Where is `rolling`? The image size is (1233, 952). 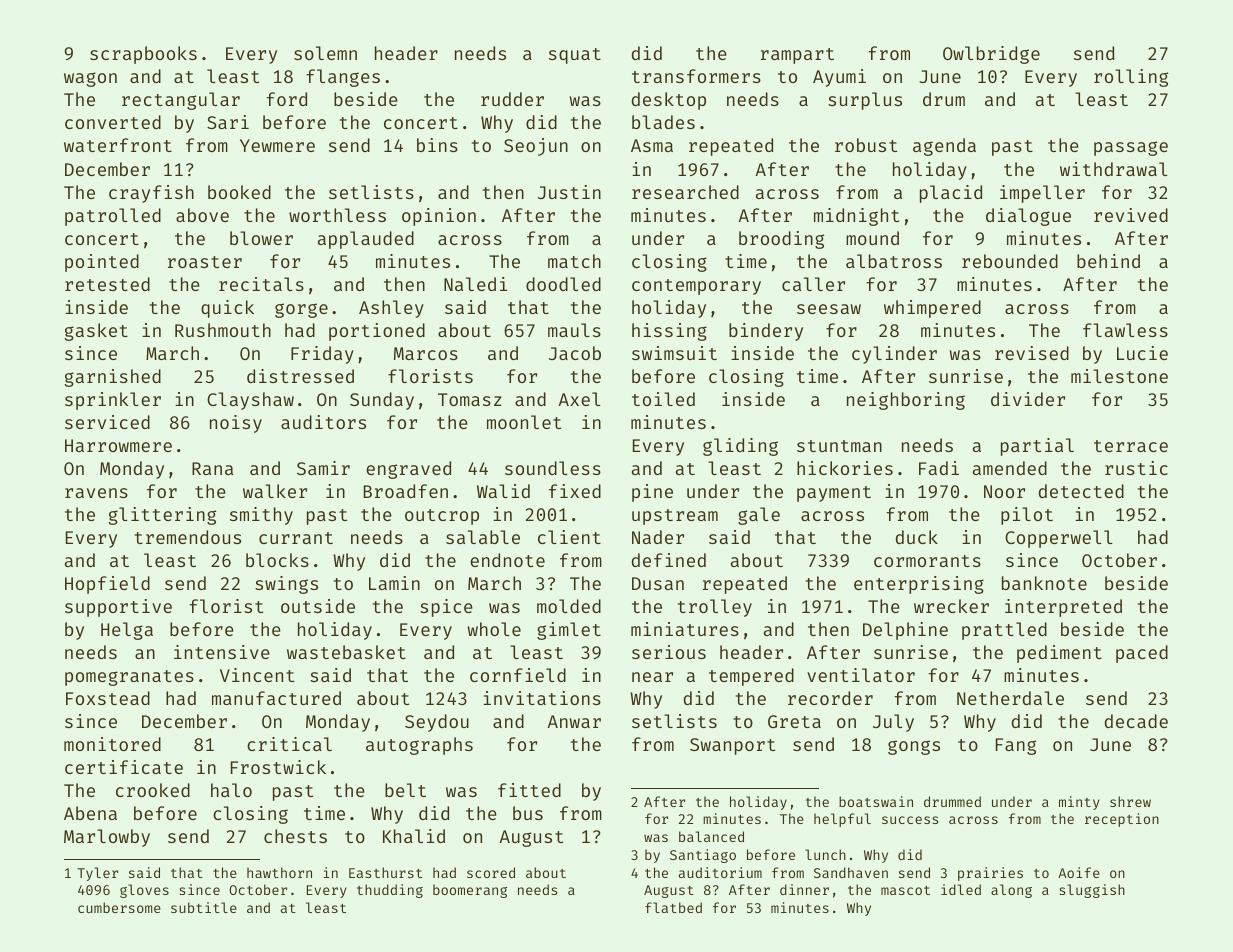
rolling is located at coordinates (1131, 78).
